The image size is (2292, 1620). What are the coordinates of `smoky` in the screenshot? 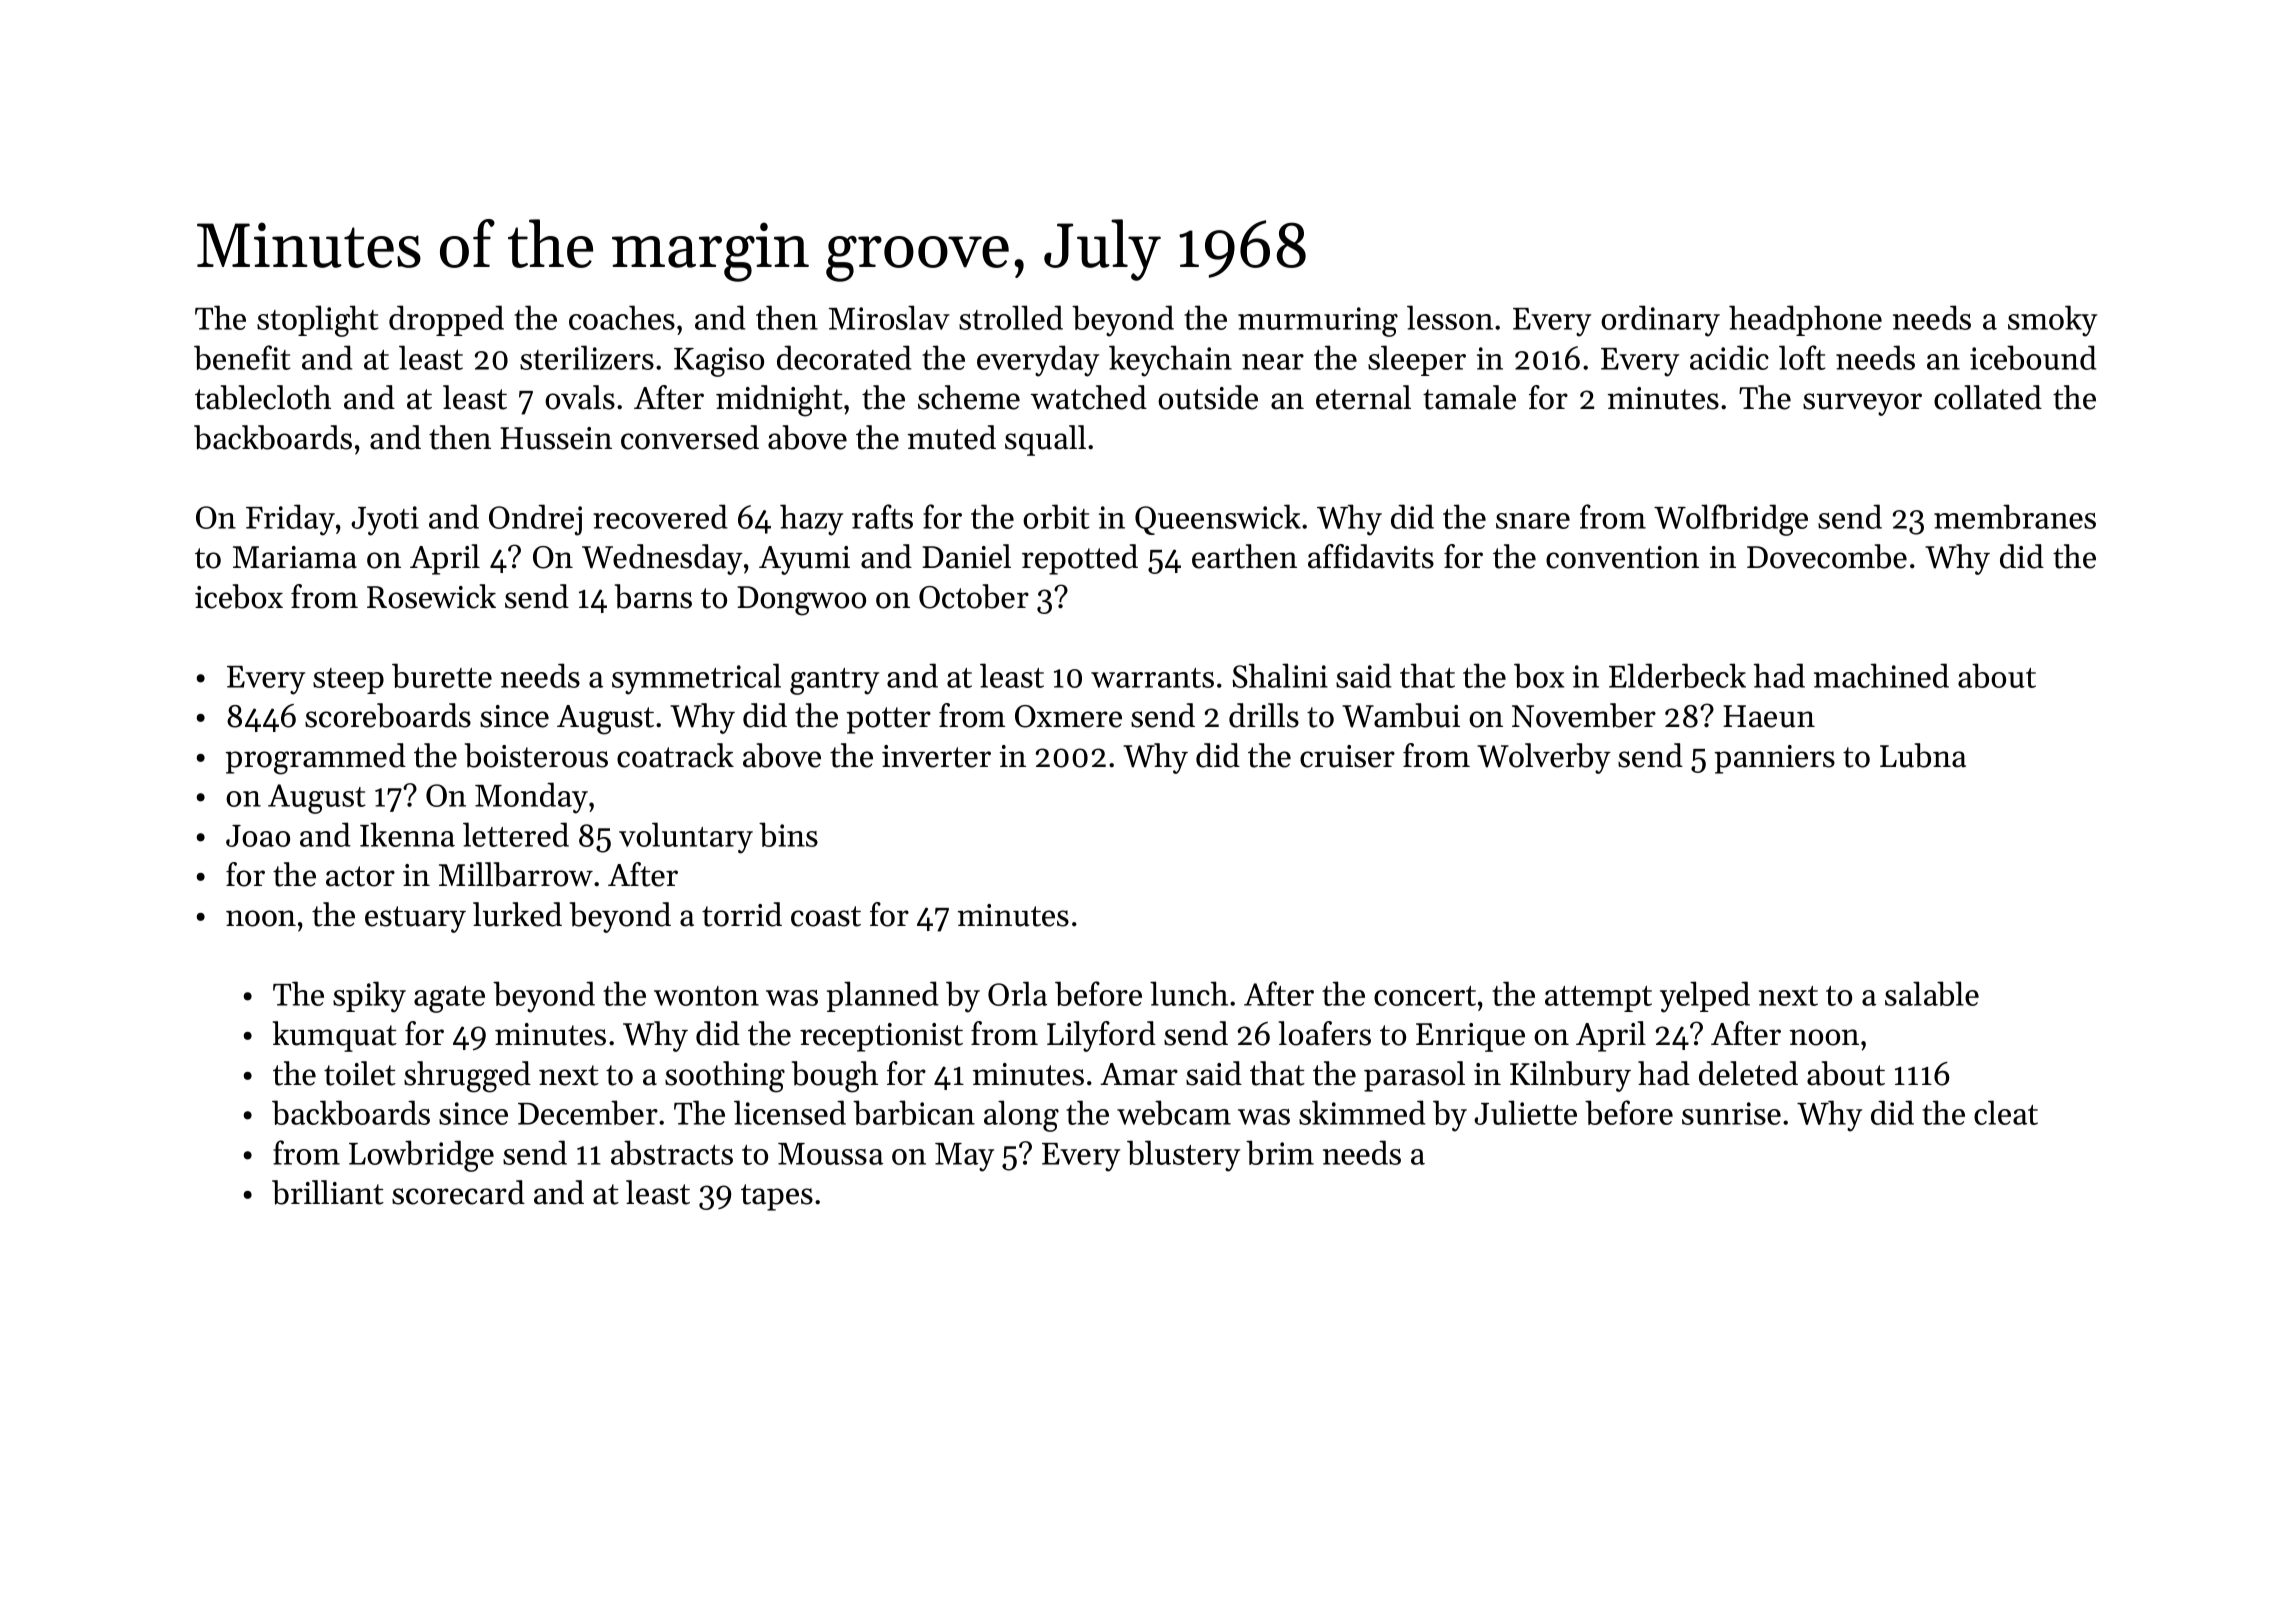 It's located at (2052, 321).
